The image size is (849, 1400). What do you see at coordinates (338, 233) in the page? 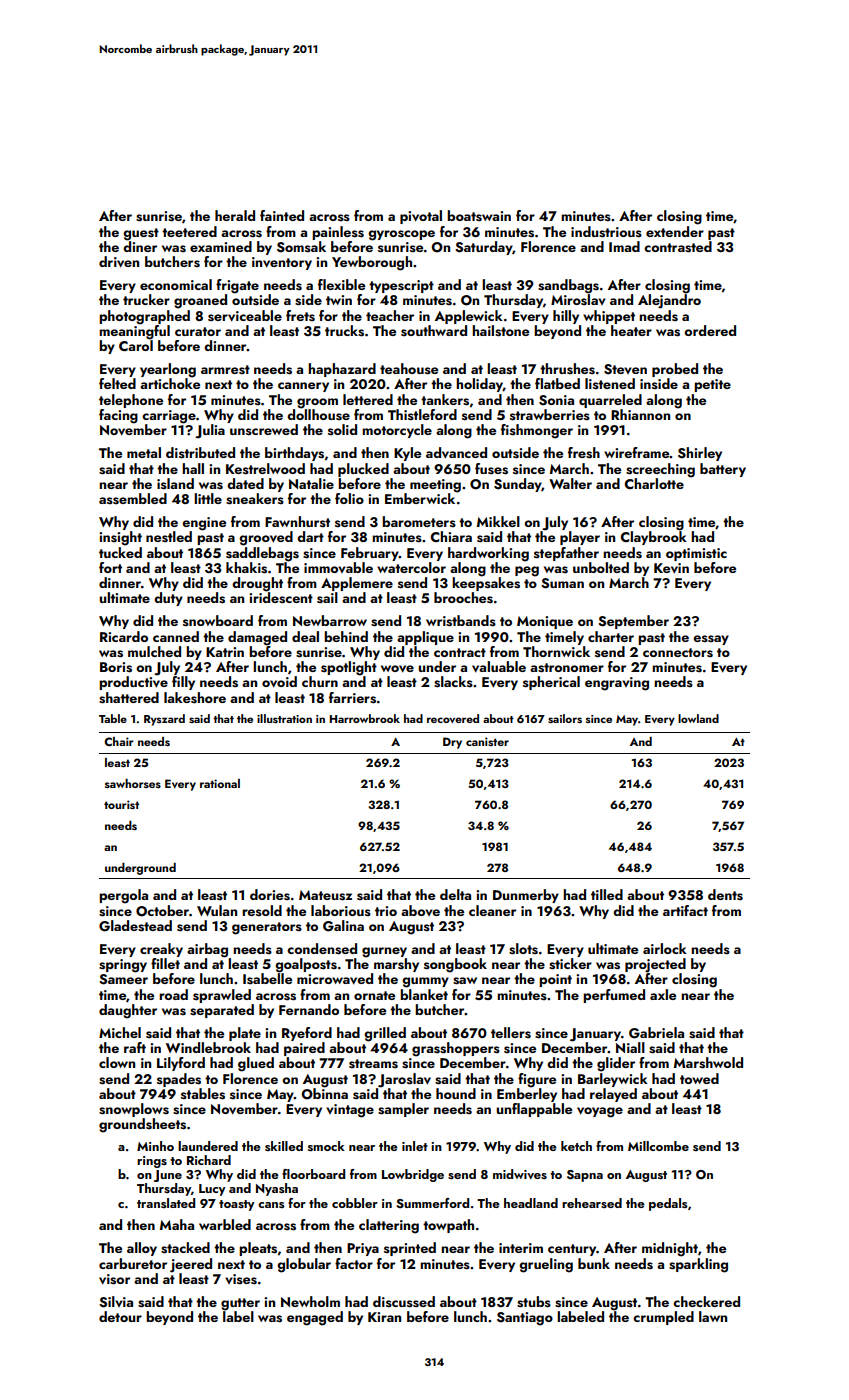
I see `painless` at bounding box center [338, 233].
